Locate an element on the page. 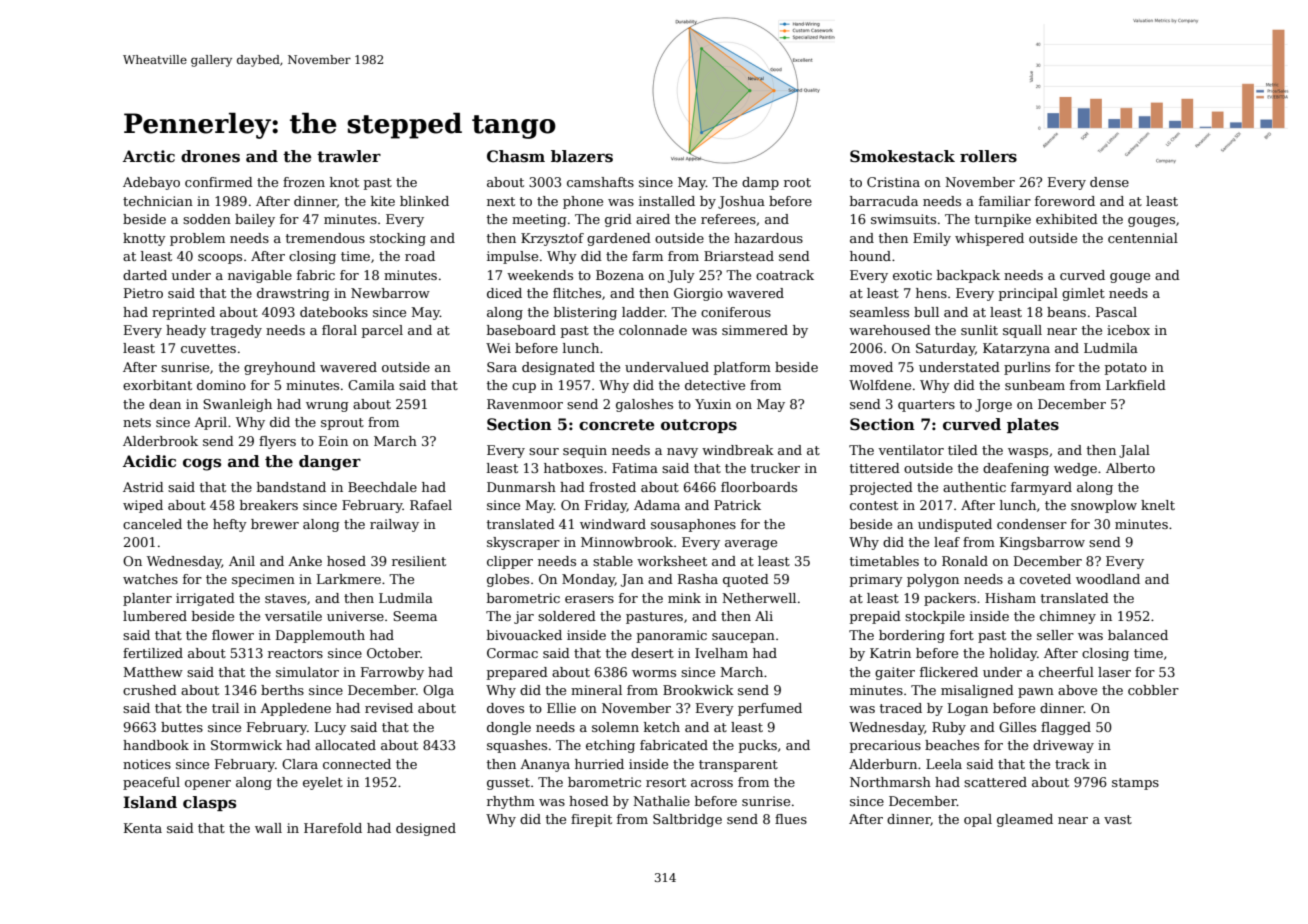  transparent is located at coordinates (738, 766).
